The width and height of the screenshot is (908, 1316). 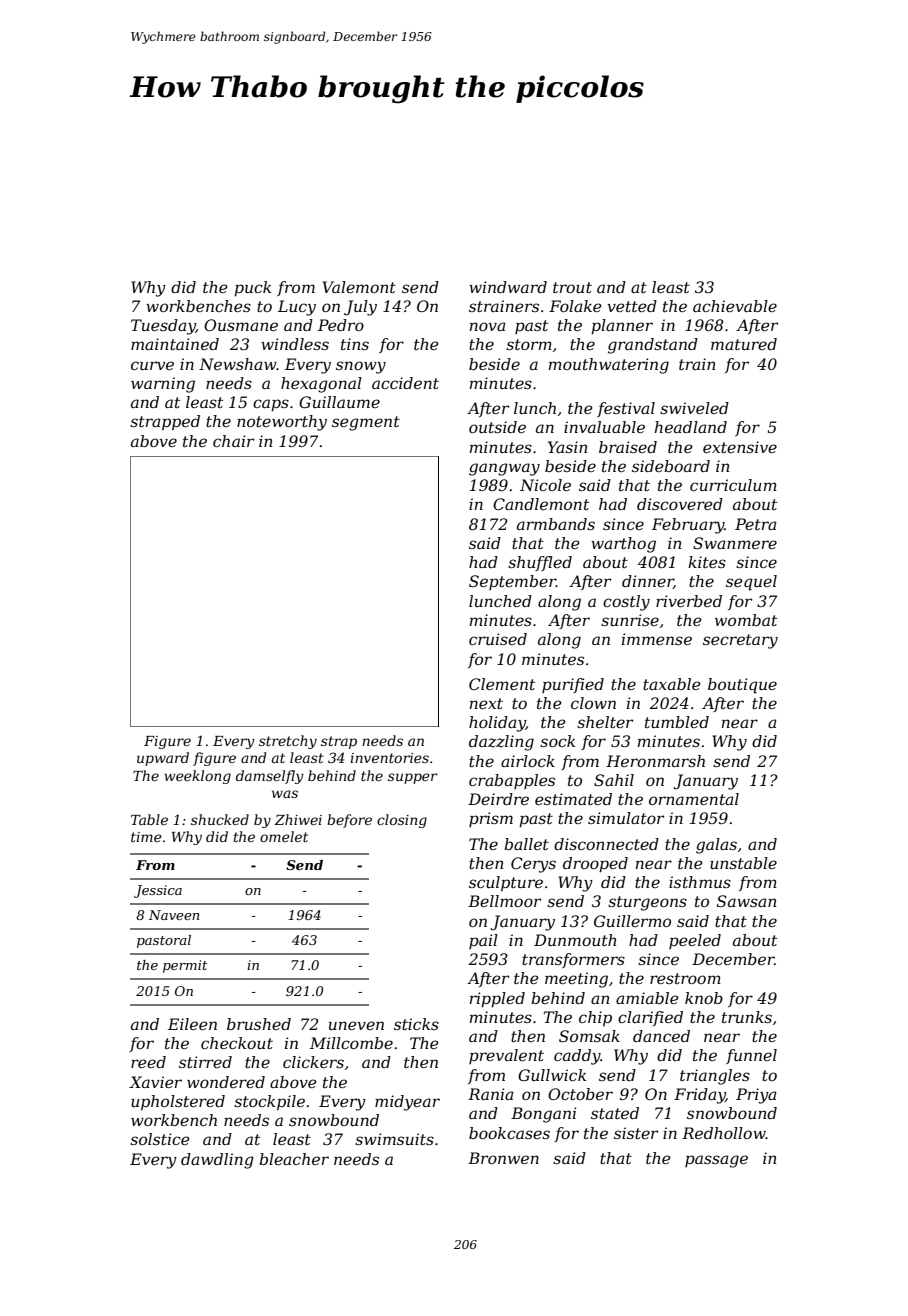 I want to click on achievable, so click(x=735, y=306).
